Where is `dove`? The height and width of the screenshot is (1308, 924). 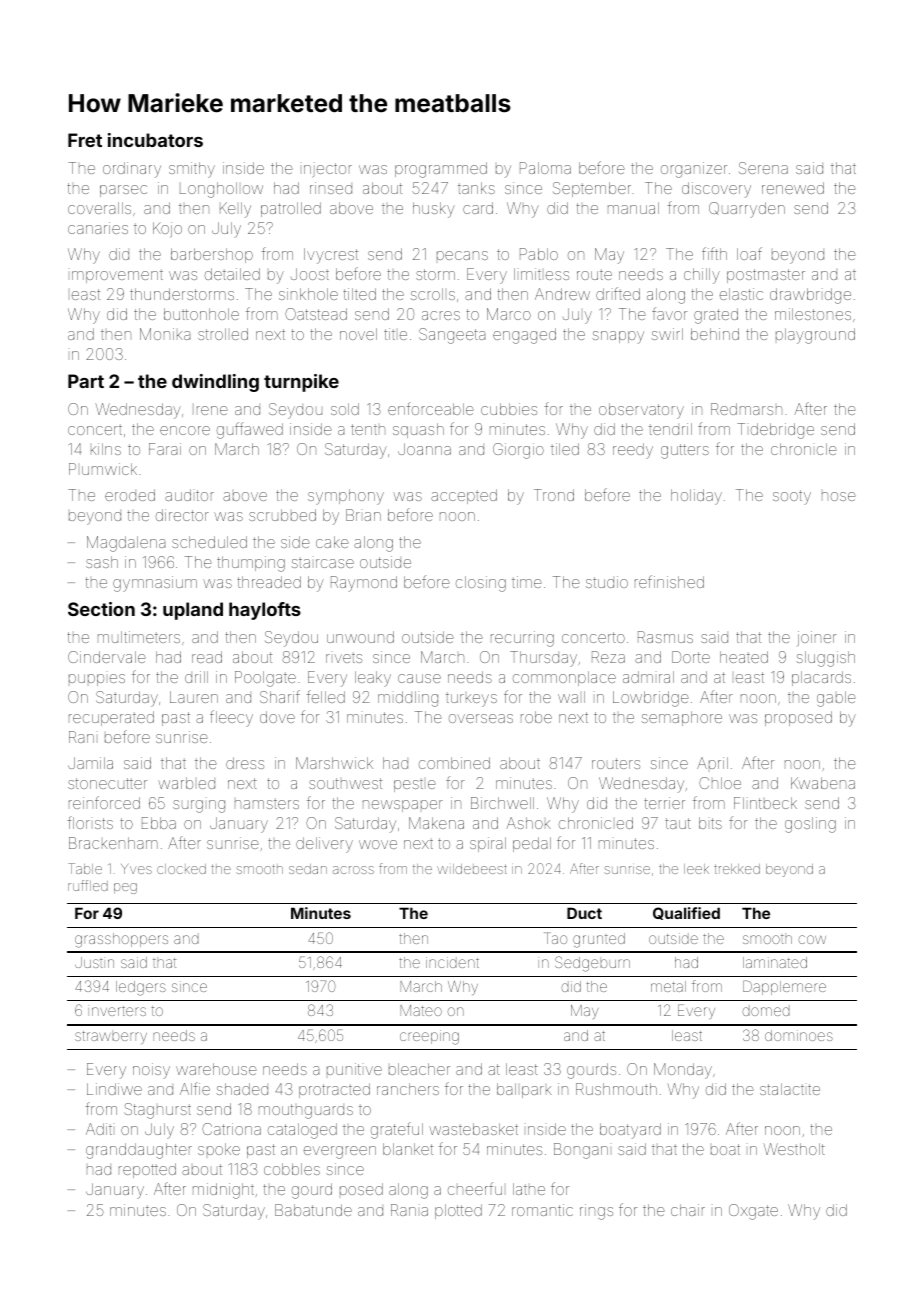 dove is located at coordinates (277, 717).
